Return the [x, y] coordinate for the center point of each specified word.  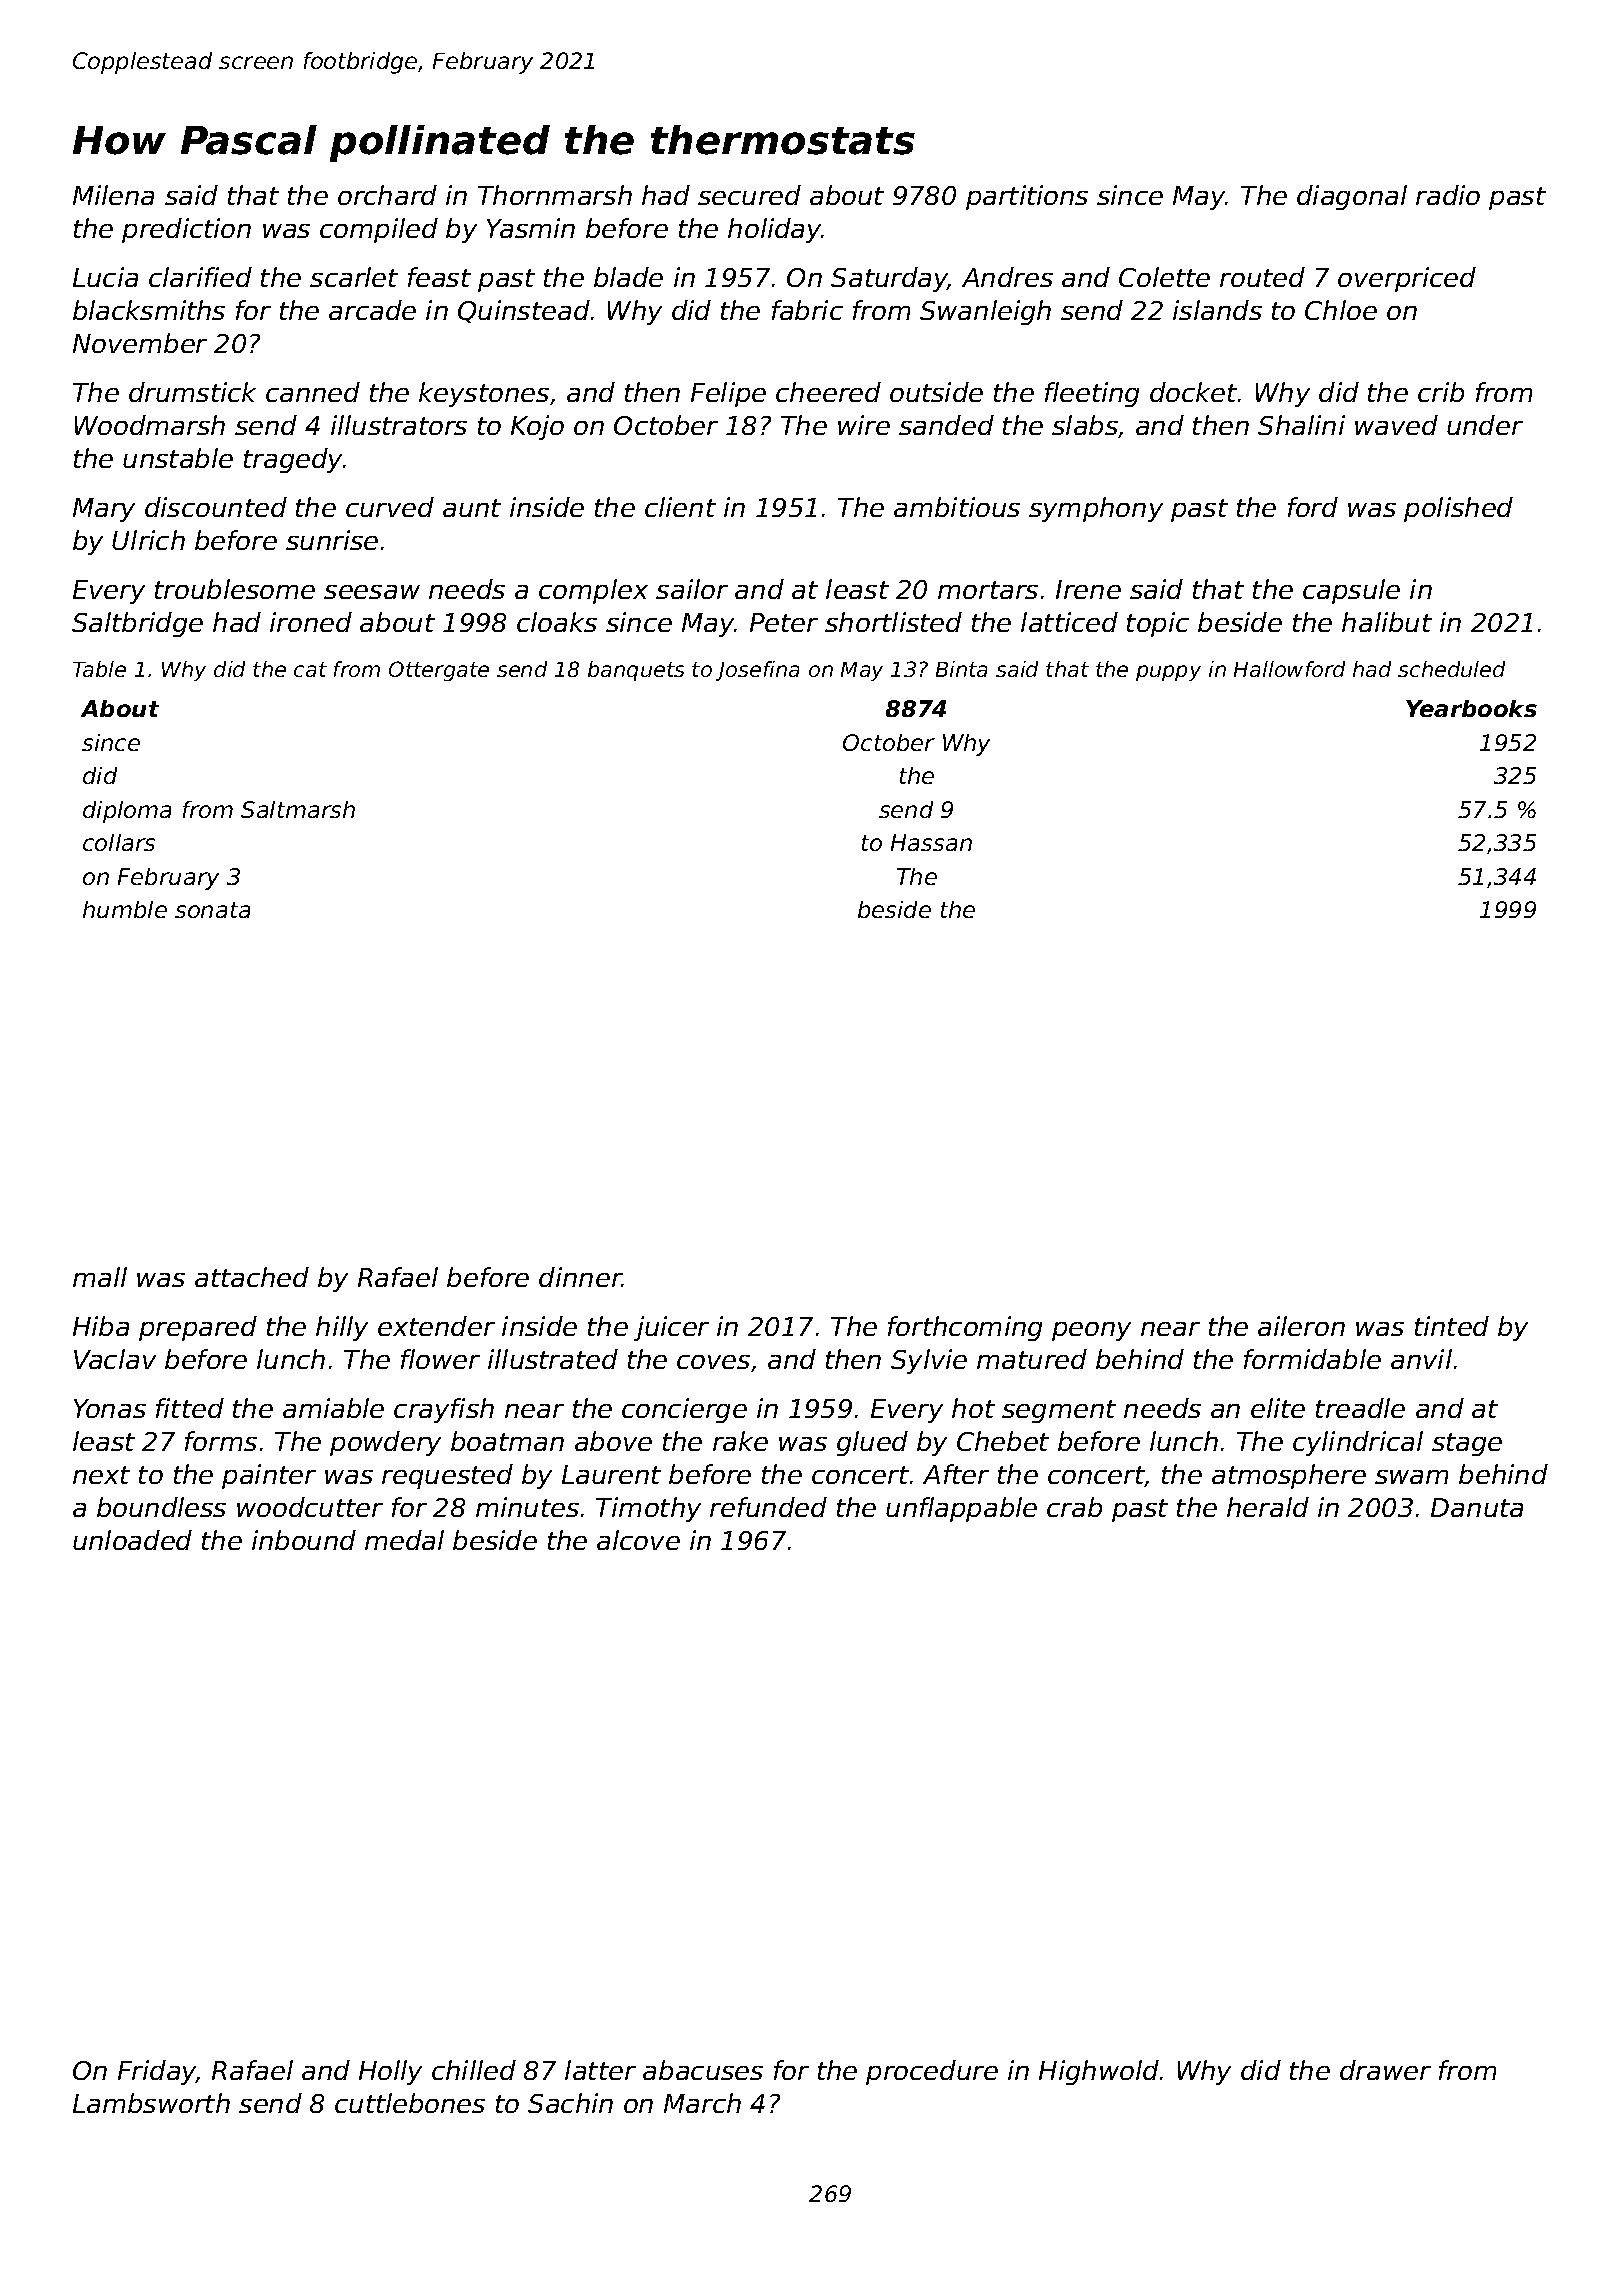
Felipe [728, 394]
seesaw [372, 592]
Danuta [1477, 1507]
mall [100, 1277]
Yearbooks [1471, 708]
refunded [768, 1507]
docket [1193, 392]
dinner [580, 1277]
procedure [932, 2072]
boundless [161, 1507]
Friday [157, 2072]
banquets [636, 671]
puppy [1168, 673]
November [140, 343]
